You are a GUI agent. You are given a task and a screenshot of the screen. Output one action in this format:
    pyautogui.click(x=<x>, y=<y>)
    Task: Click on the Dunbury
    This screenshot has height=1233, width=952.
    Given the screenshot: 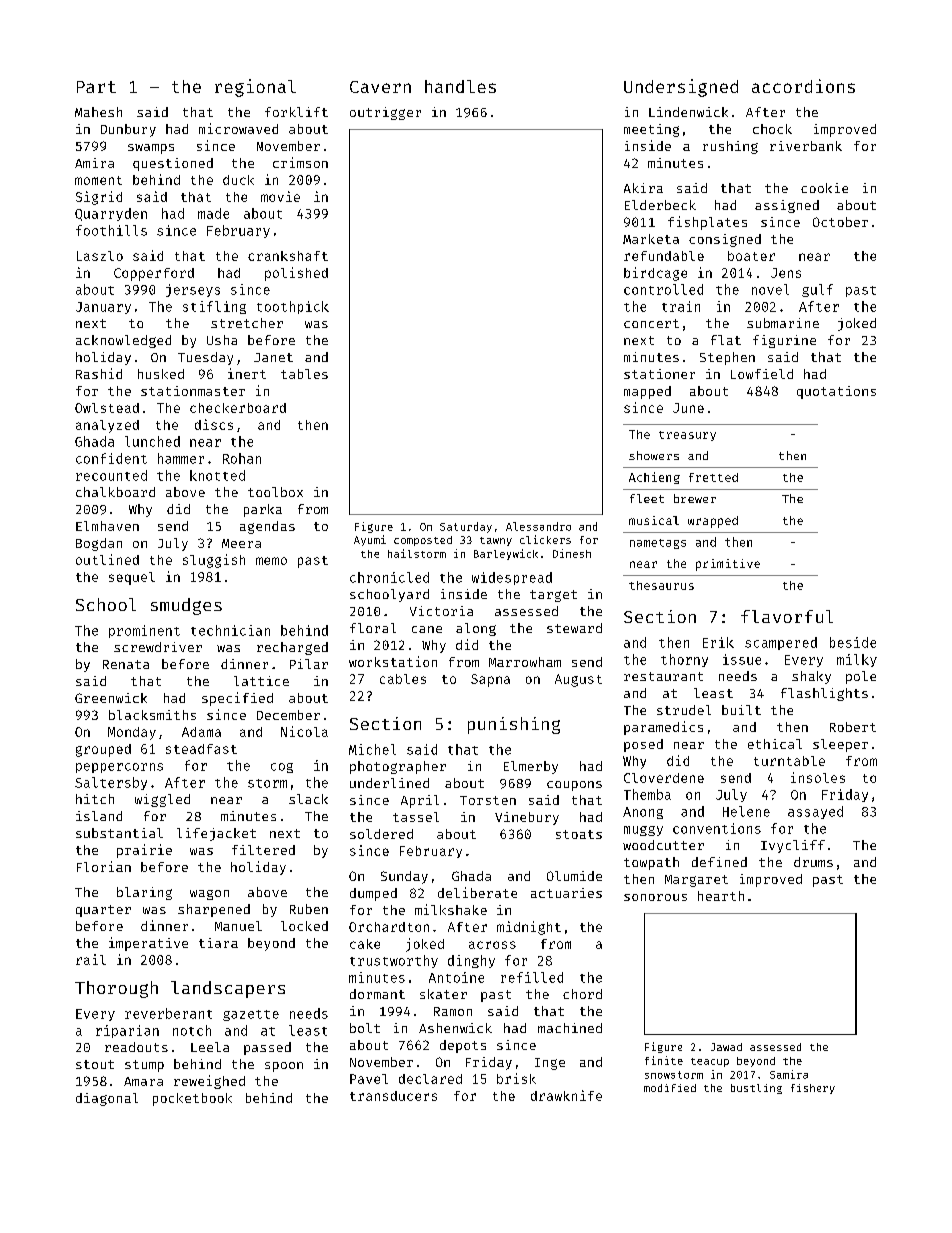 What is the action you would take?
    pyautogui.click(x=128, y=130)
